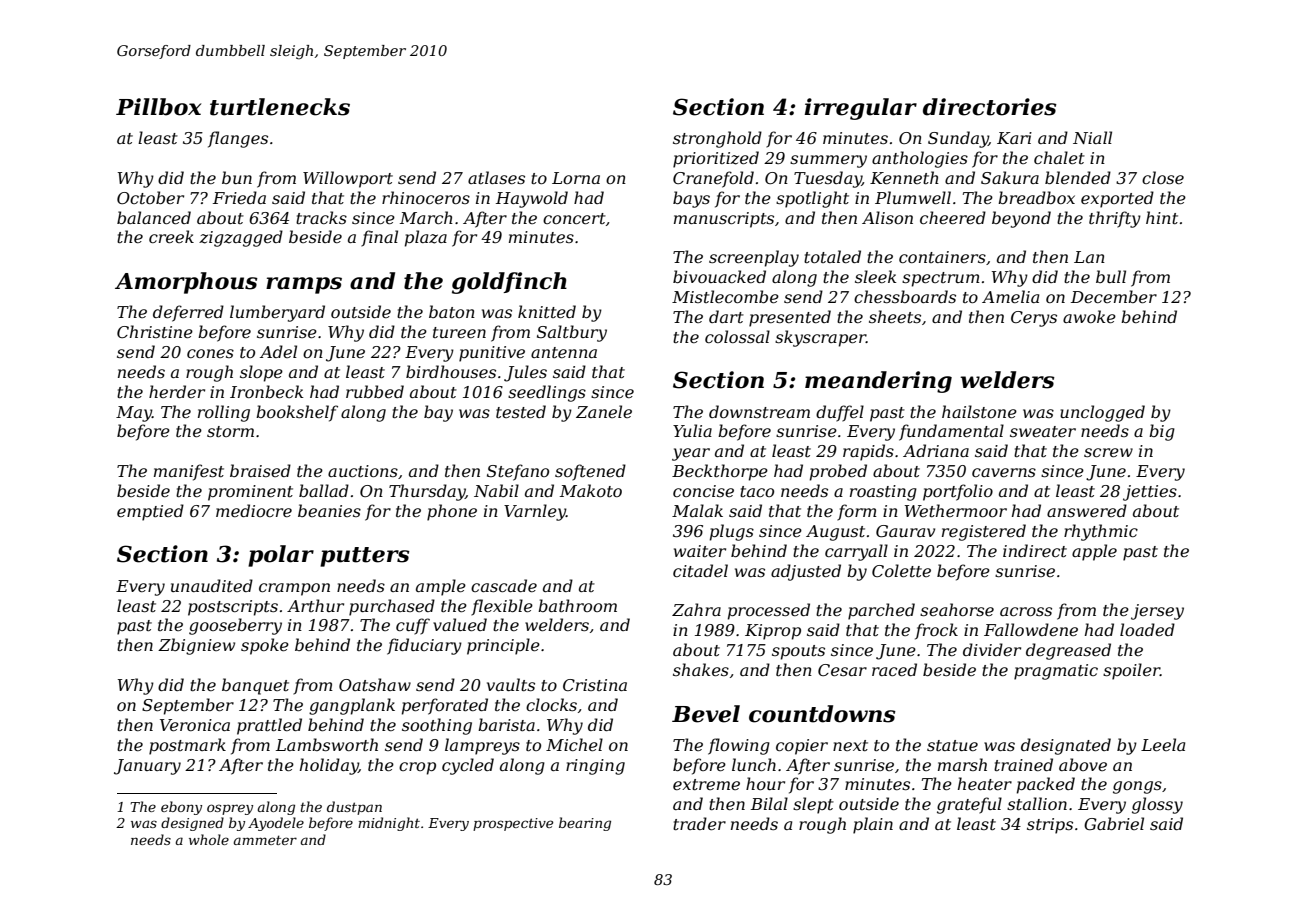 Image resolution: width=1308 pixels, height=924 pixels. I want to click on Stefano, so click(518, 472).
